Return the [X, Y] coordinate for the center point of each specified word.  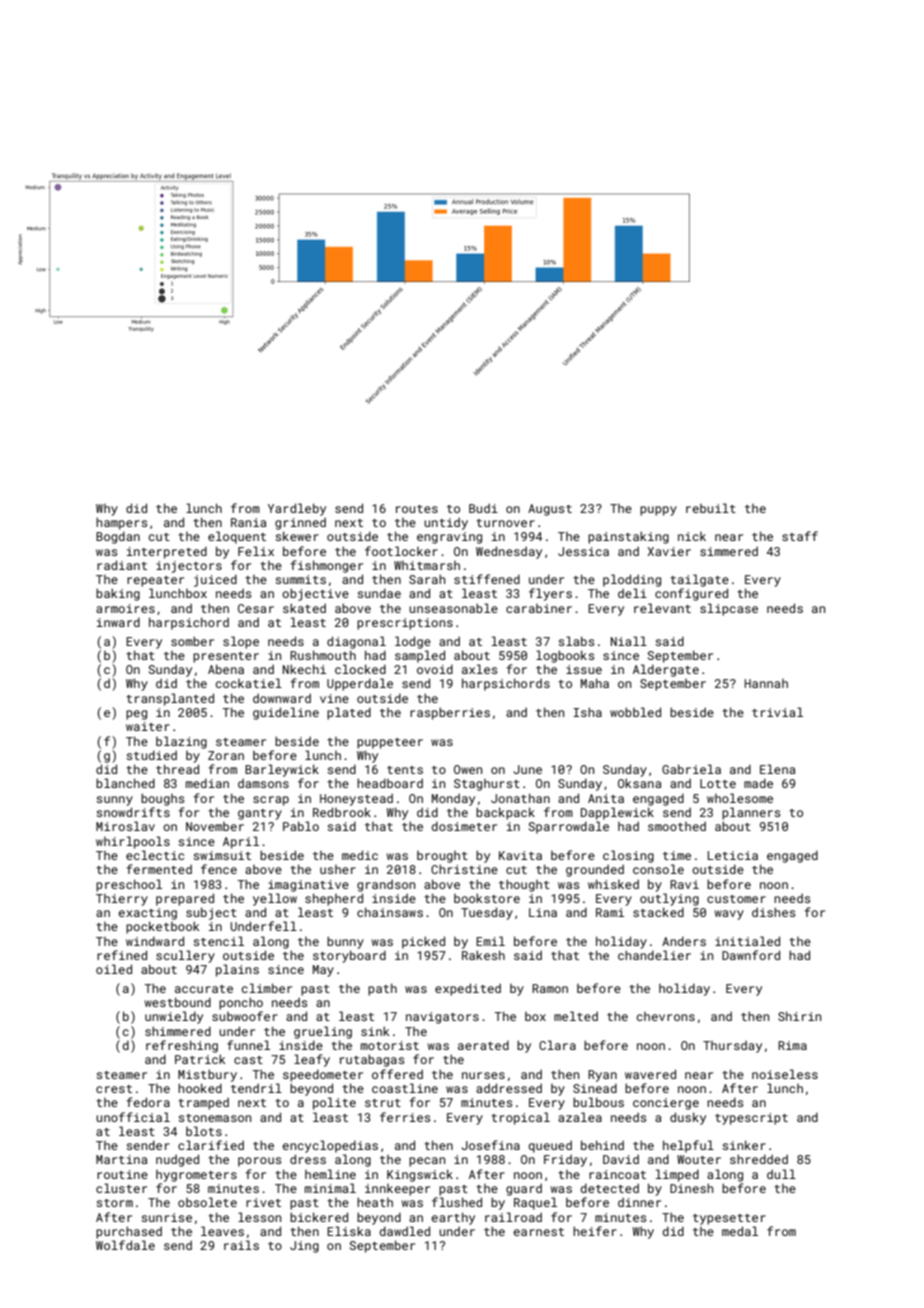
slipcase [729, 609]
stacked [658, 912]
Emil [490, 941]
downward [282, 698]
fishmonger [326, 566]
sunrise [166, 1217]
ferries [405, 1117]
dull [781, 1174]
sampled [420, 656]
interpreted [167, 552]
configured [691, 594]
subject [211, 913]
